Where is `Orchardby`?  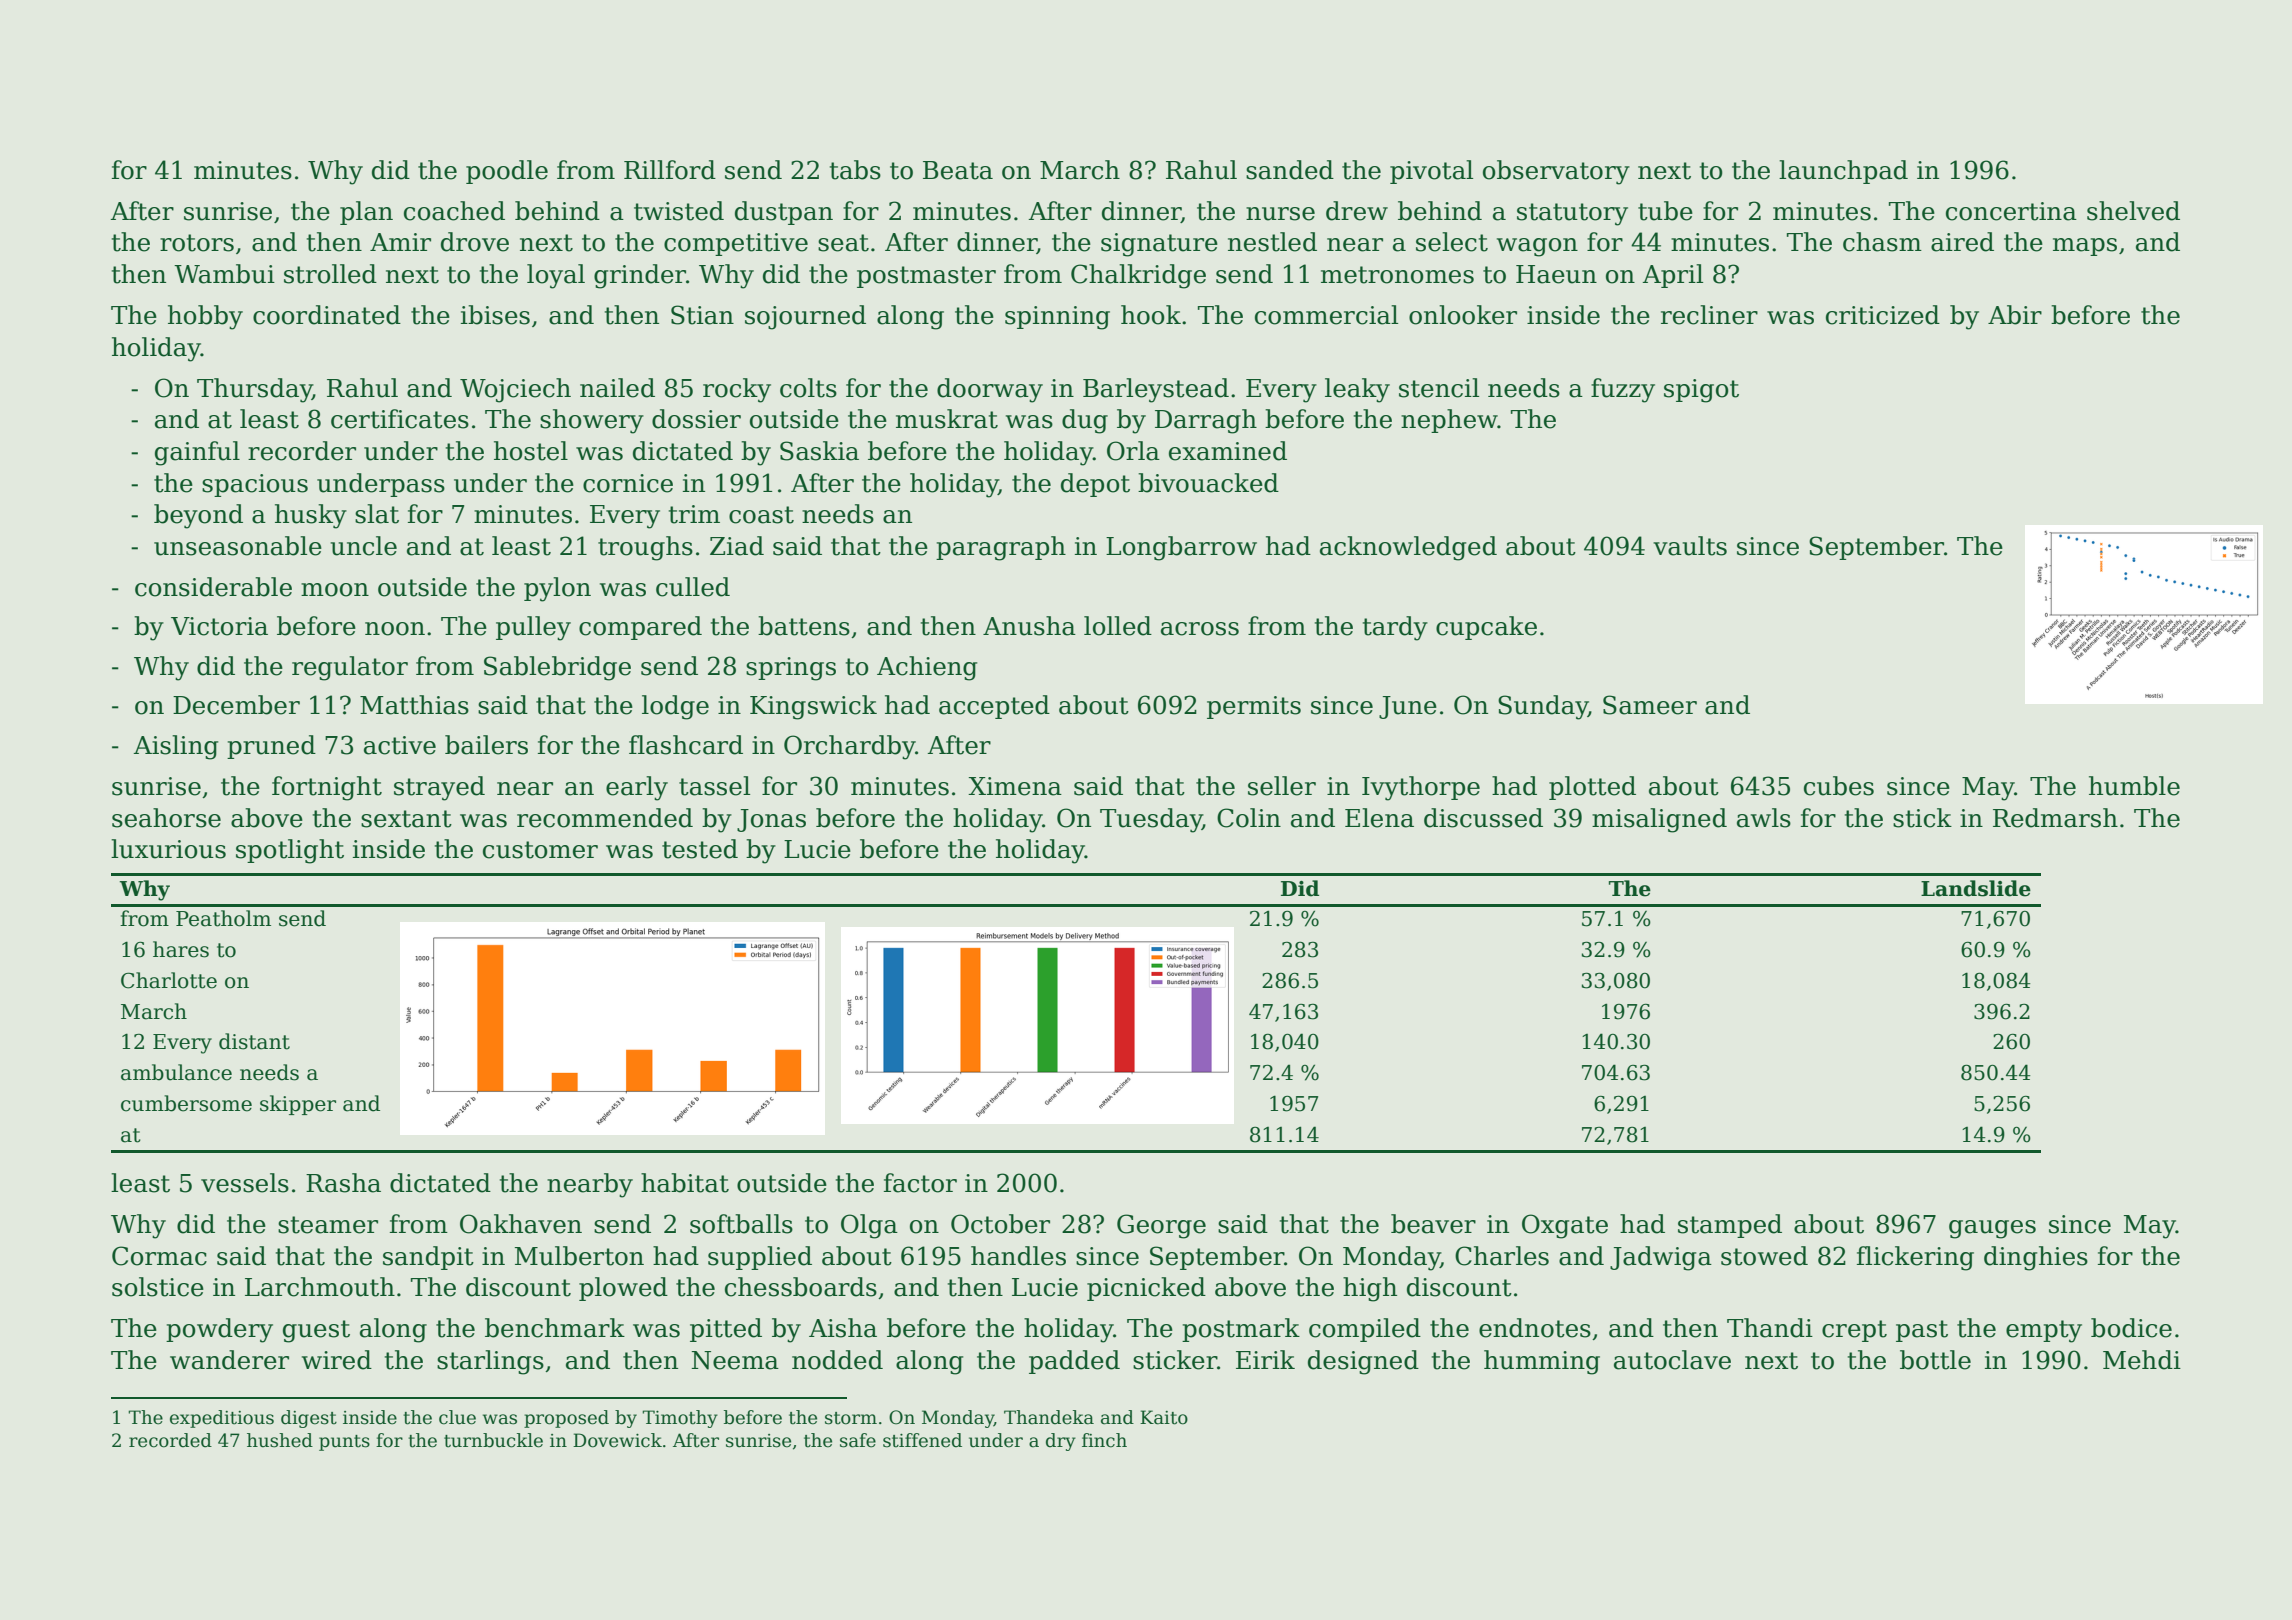 Orchardby is located at coordinates (849, 747).
